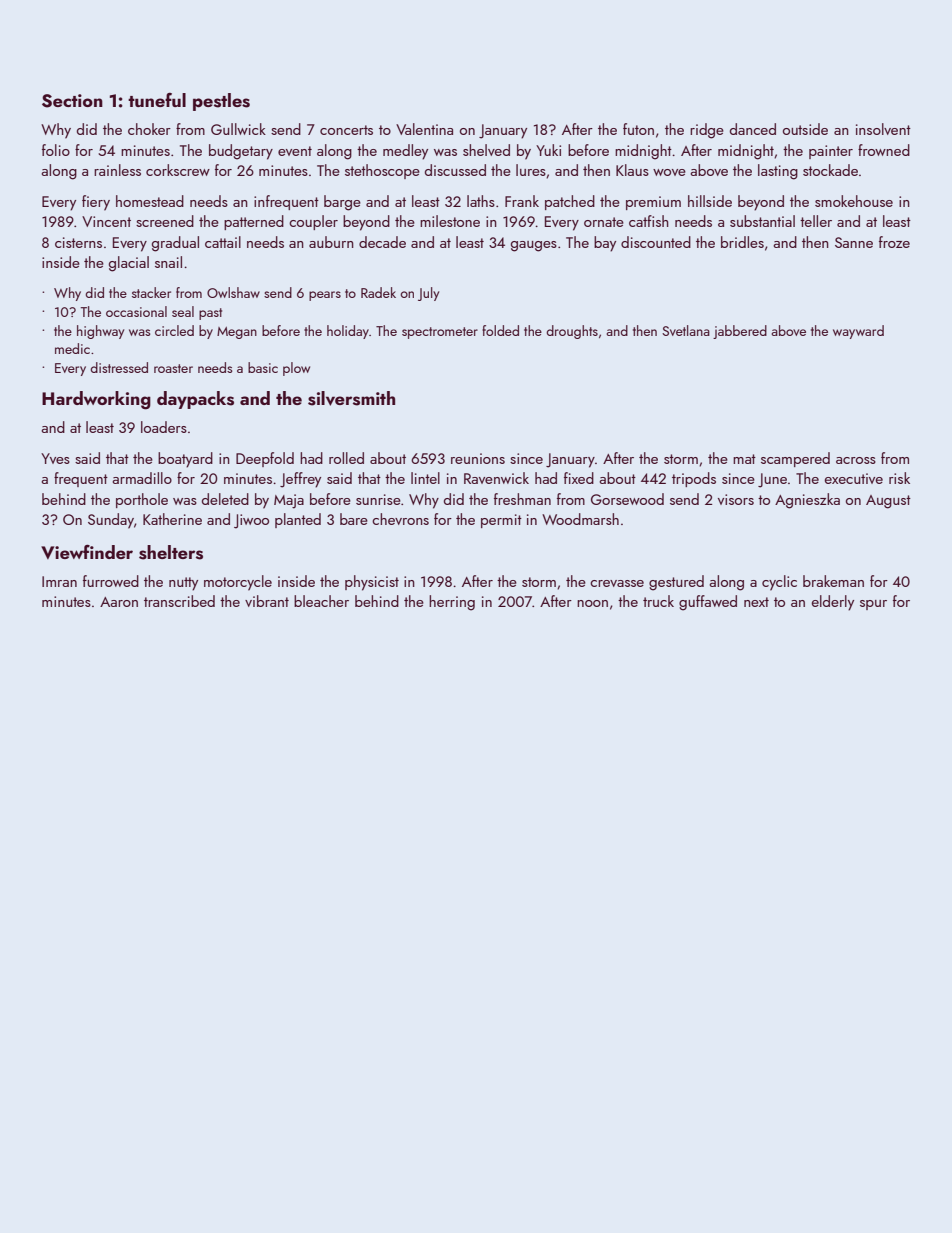  What do you see at coordinates (572, 332) in the screenshot?
I see `droughts` at bounding box center [572, 332].
